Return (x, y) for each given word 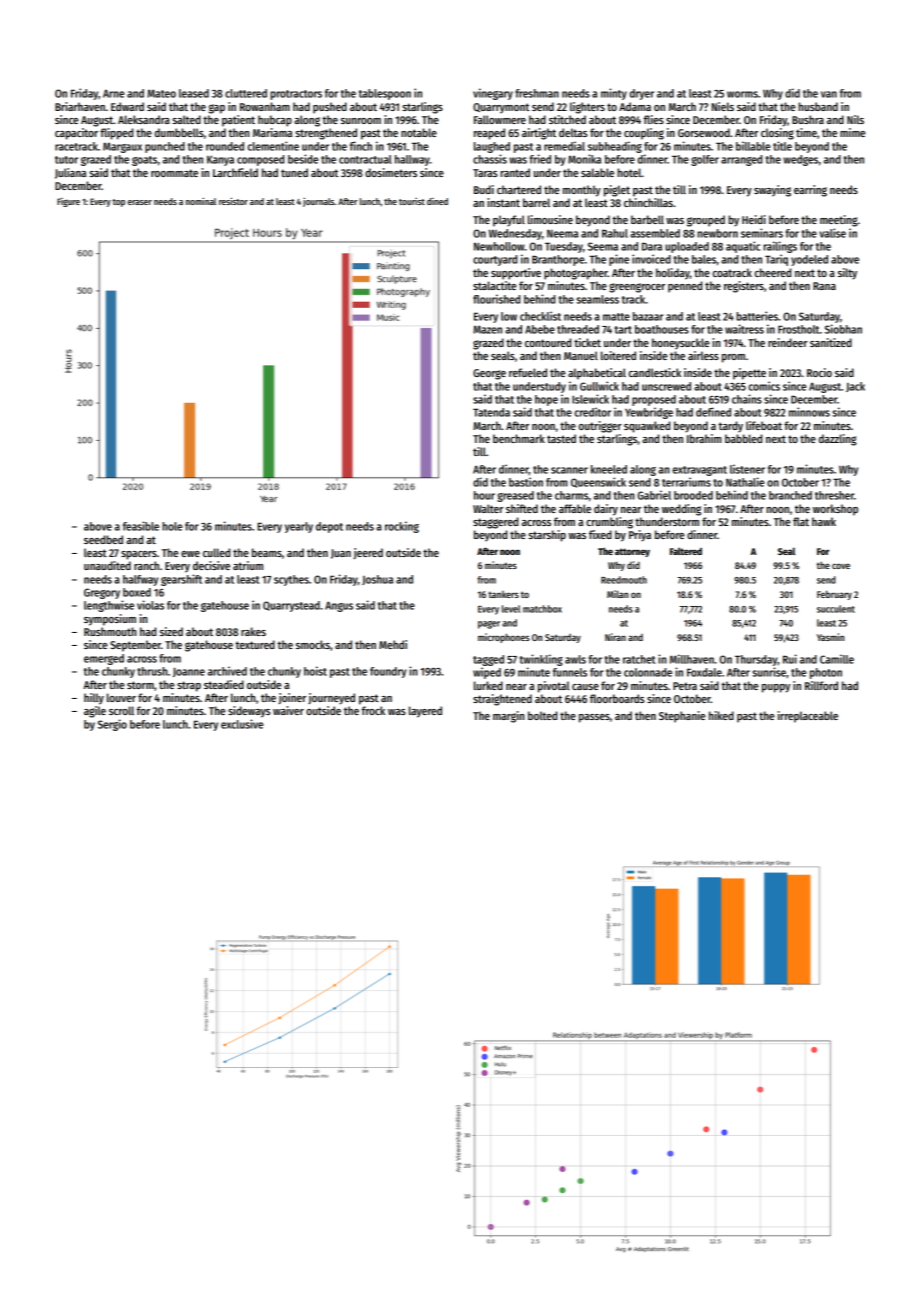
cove (841, 566)
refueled (528, 372)
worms (742, 94)
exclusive (242, 724)
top (118, 203)
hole (172, 526)
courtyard (495, 260)
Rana (824, 286)
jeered (368, 553)
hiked (721, 715)
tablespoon (385, 94)
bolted (542, 715)
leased (194, 93)
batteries (757, 316)
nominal (201, 201)
